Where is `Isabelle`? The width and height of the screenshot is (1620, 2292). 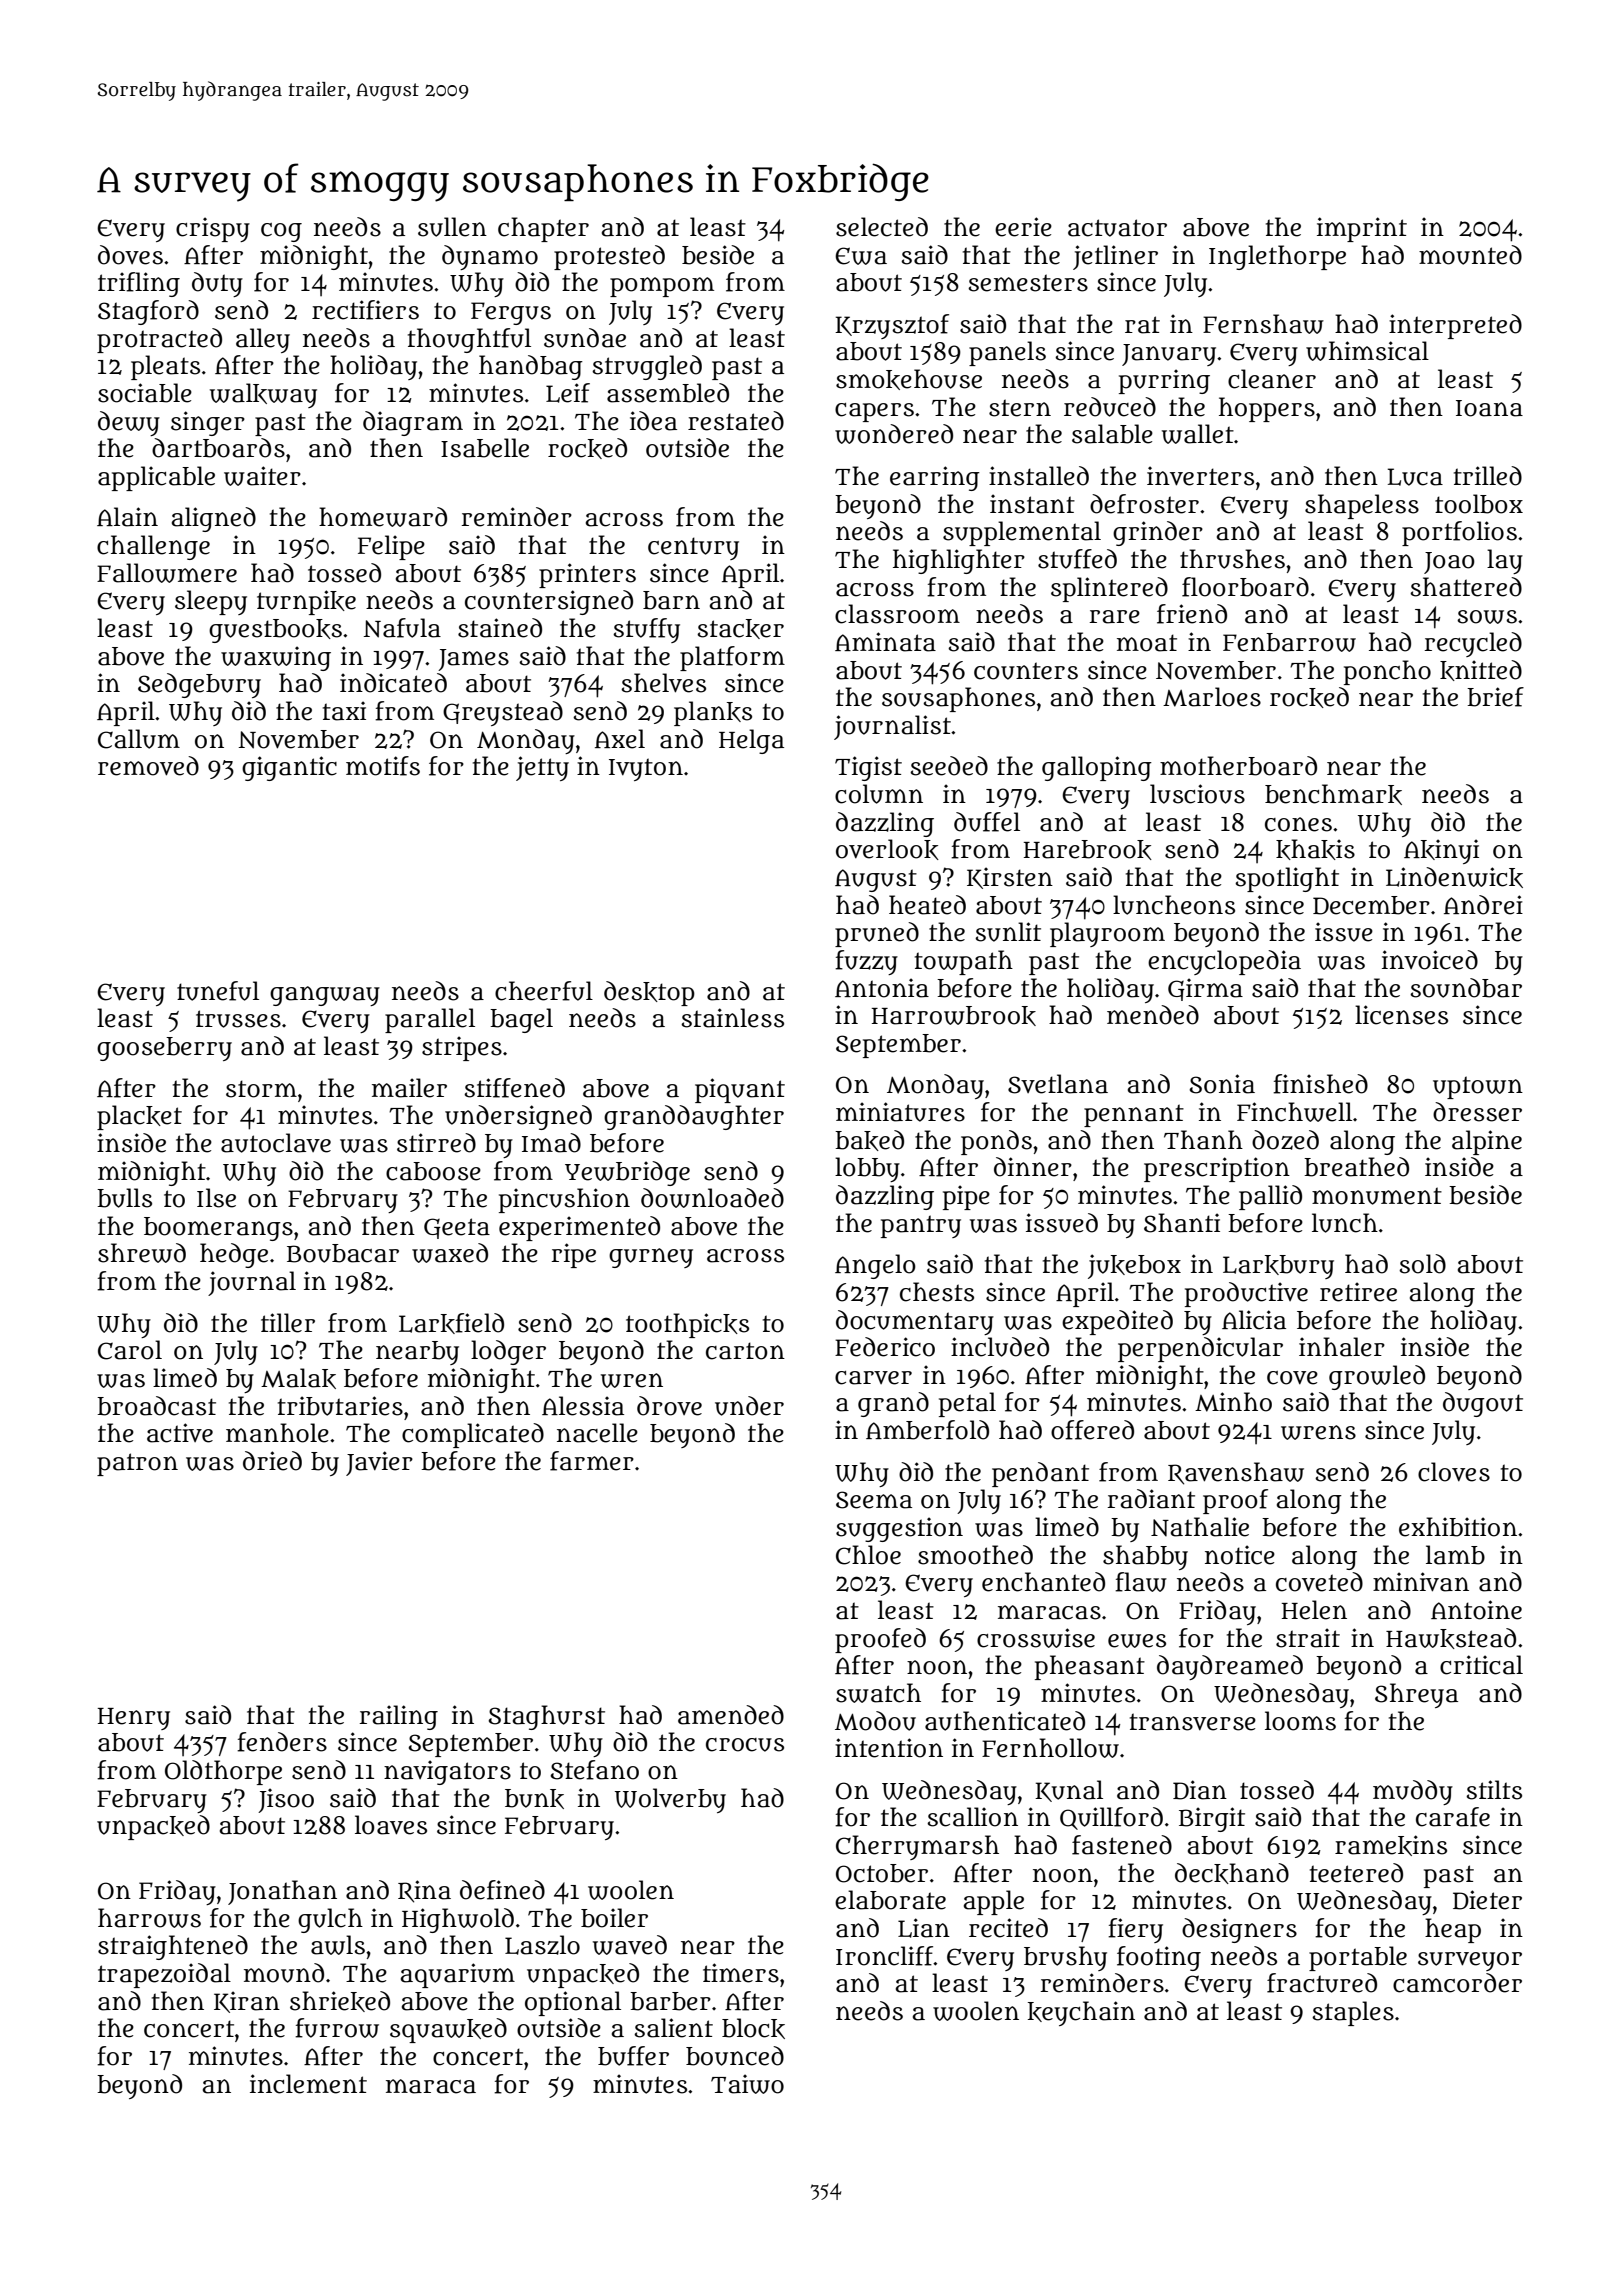
Isabelle is located at coordinates (485, 448).
